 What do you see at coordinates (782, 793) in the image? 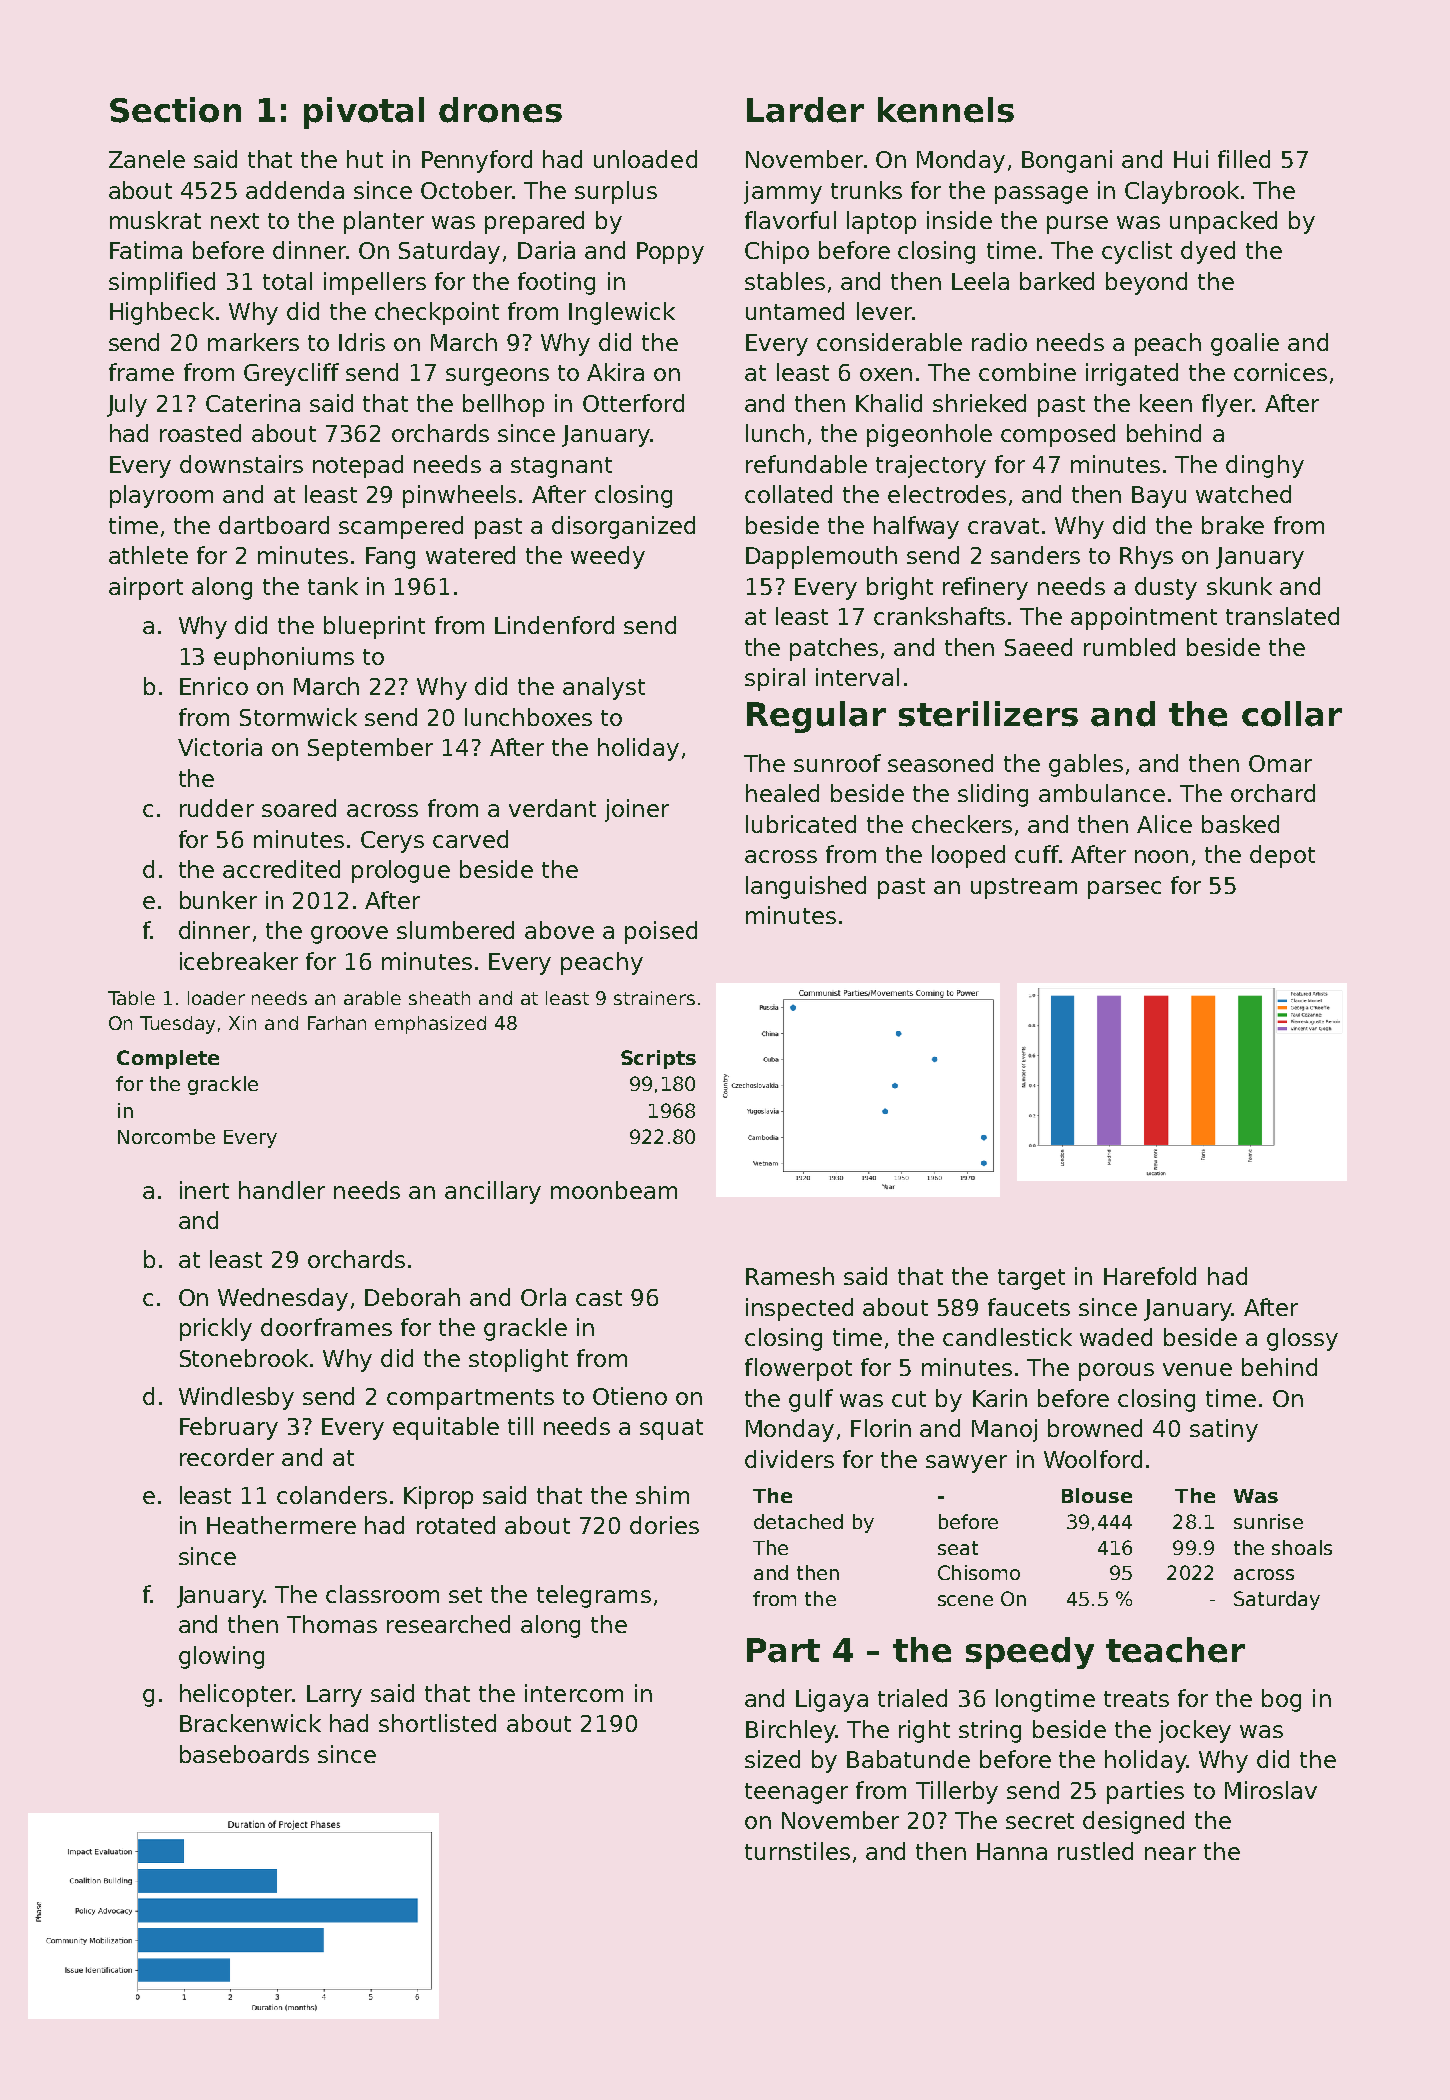
I see `healed` at bounding box center [782, 793].
